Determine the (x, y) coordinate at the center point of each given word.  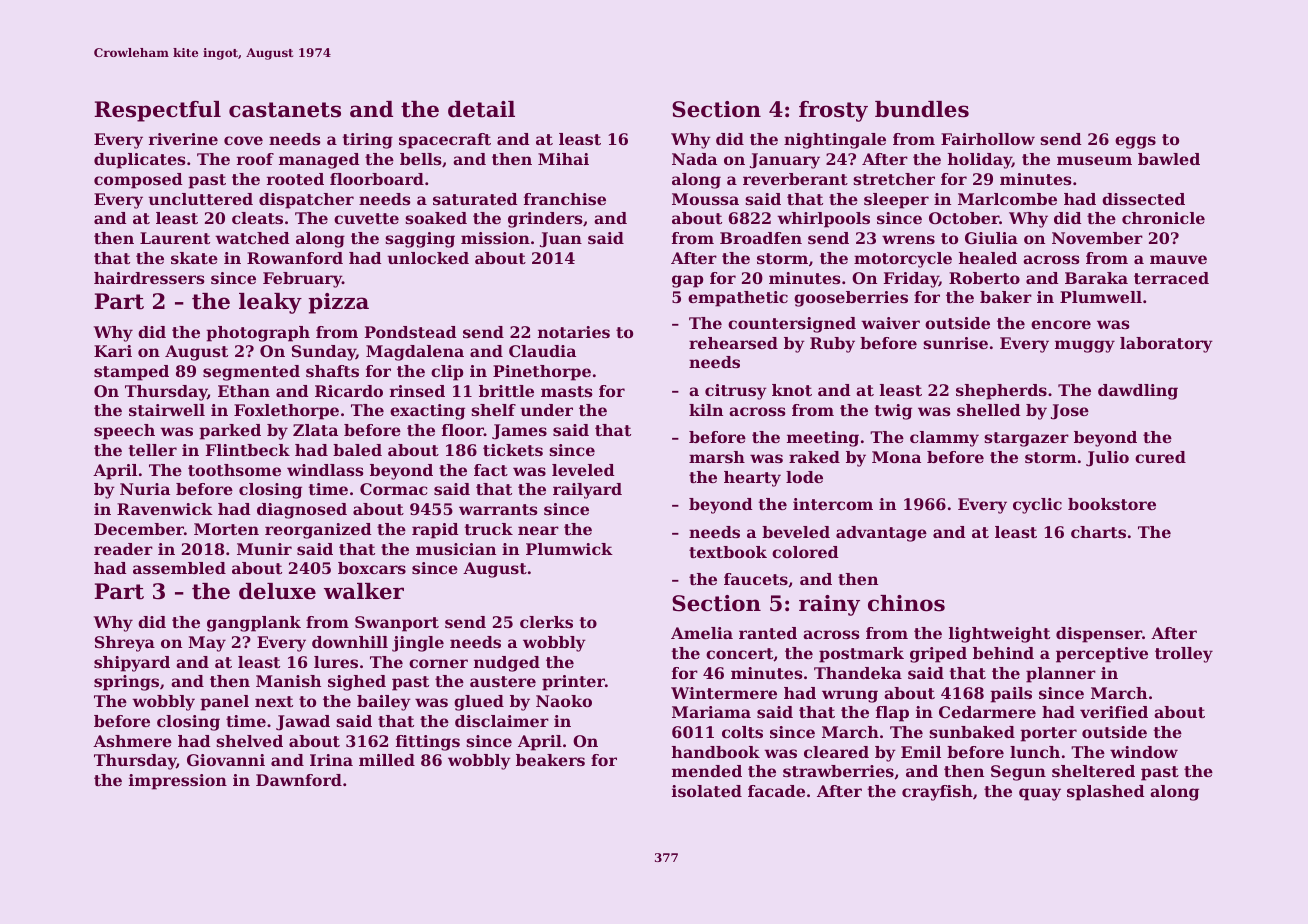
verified (1114, 712)
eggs (1135, 142)
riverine (183, 139)
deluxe (277, 591)
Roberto (984, 278)
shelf (493, 410)
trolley (1184, 655)
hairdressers (149, 278)
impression (178, 782)
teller (152, 450)
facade (776, 791)
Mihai (563, 159)
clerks (546, 622)
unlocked (428, 258)
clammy (944, 439)
